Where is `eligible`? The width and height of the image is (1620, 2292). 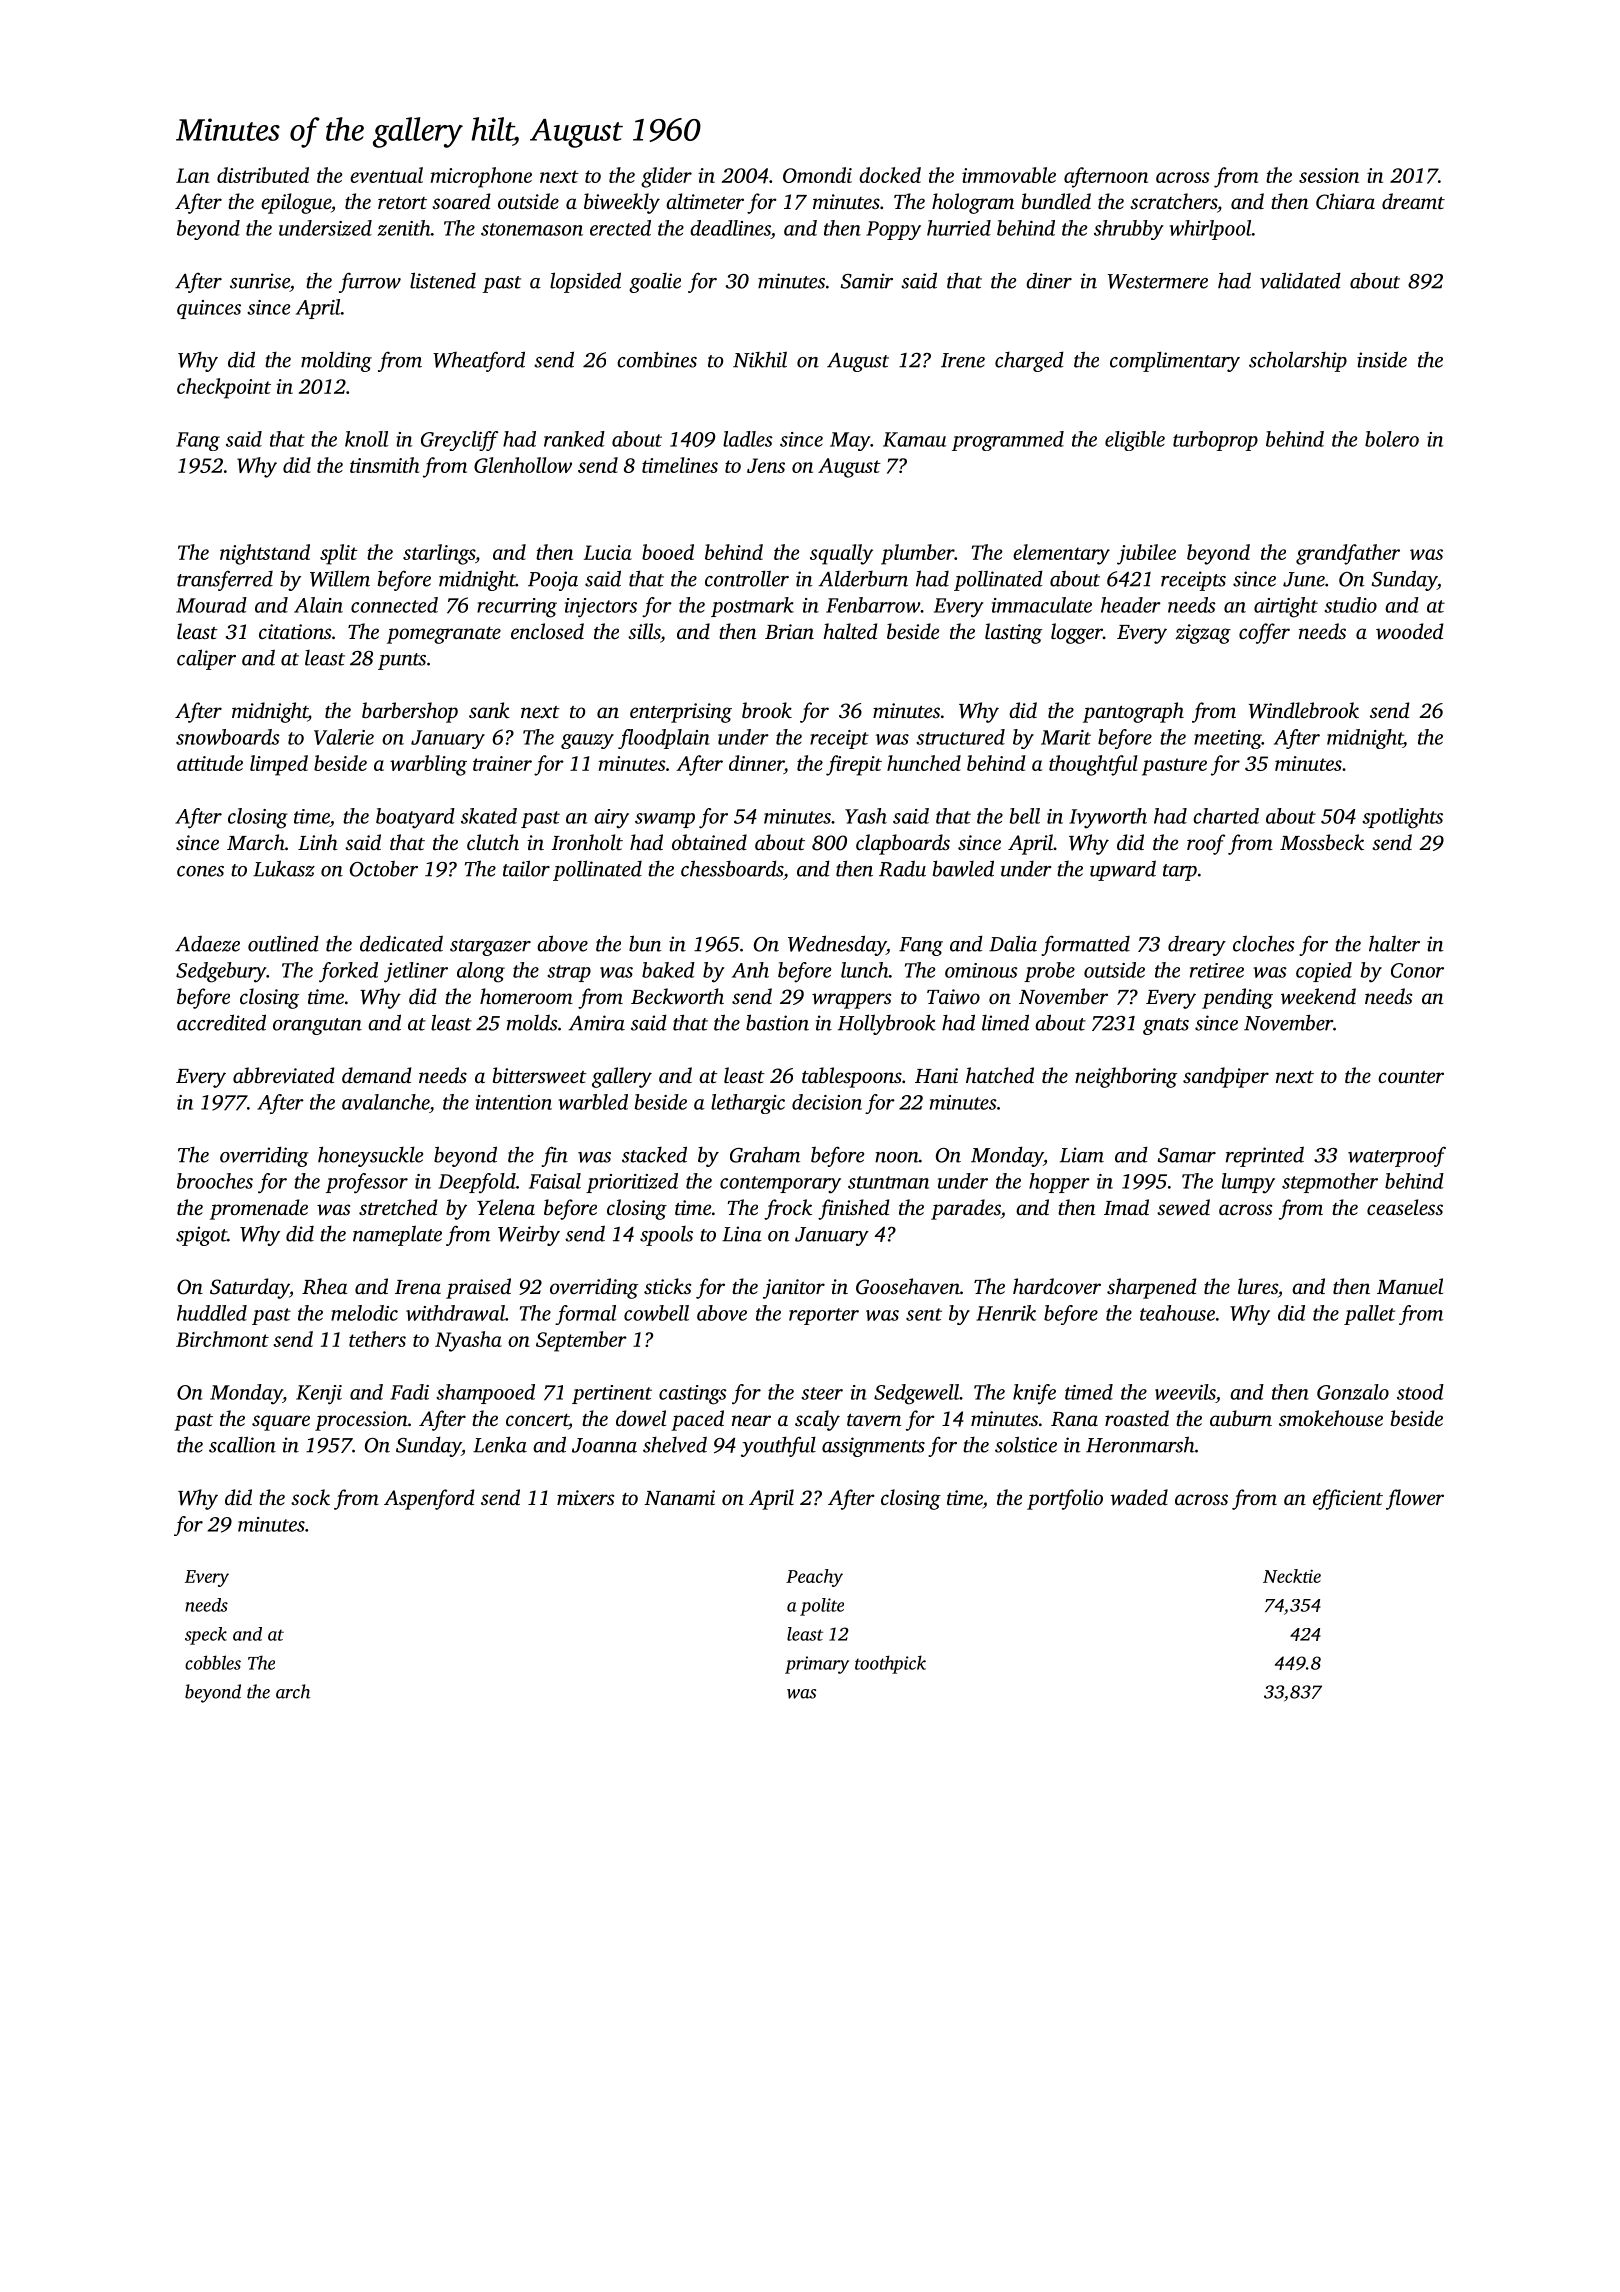
eligible is located at coordinates (1135, 441).
